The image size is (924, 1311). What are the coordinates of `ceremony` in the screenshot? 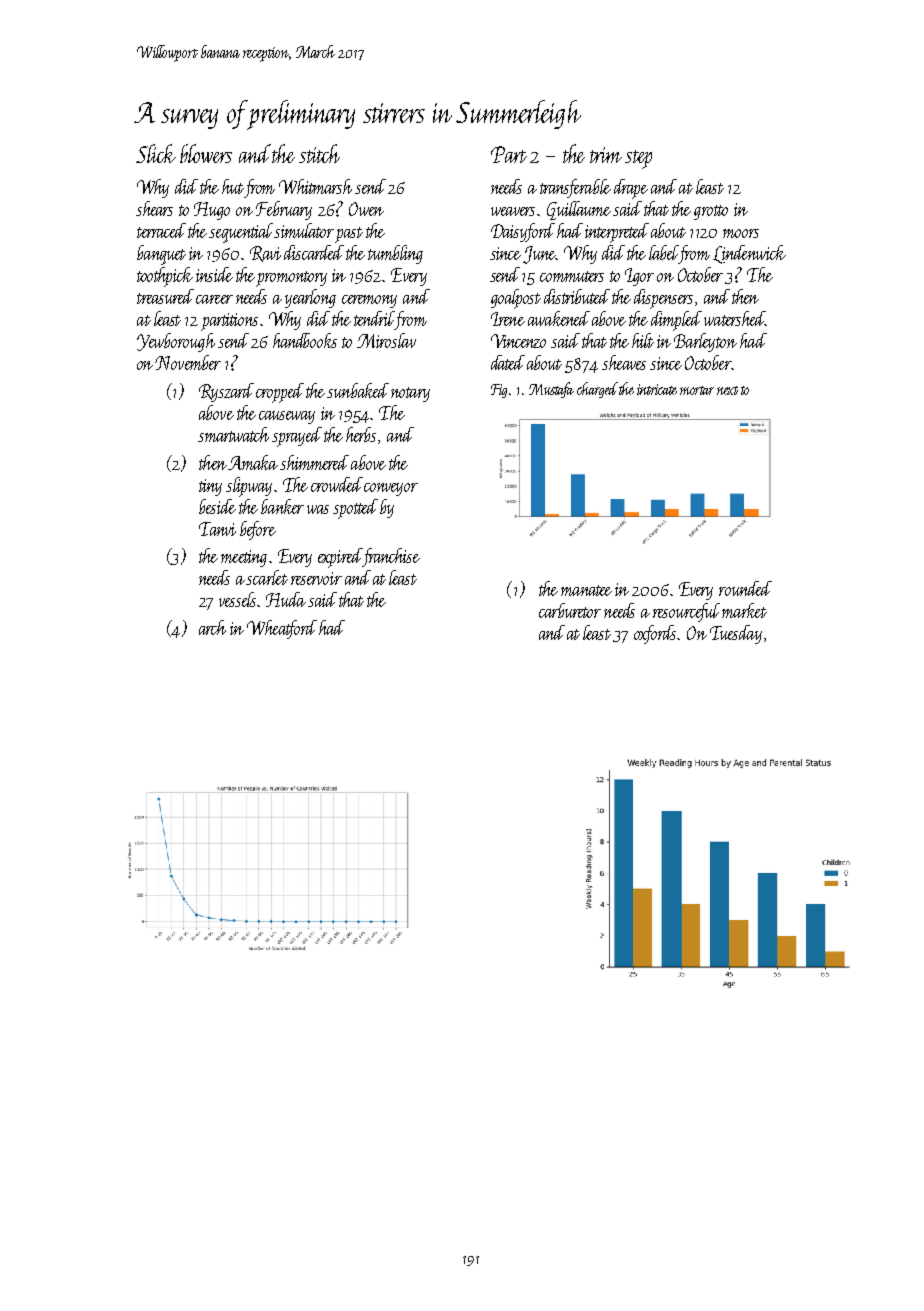 It's located at (369, 301).
